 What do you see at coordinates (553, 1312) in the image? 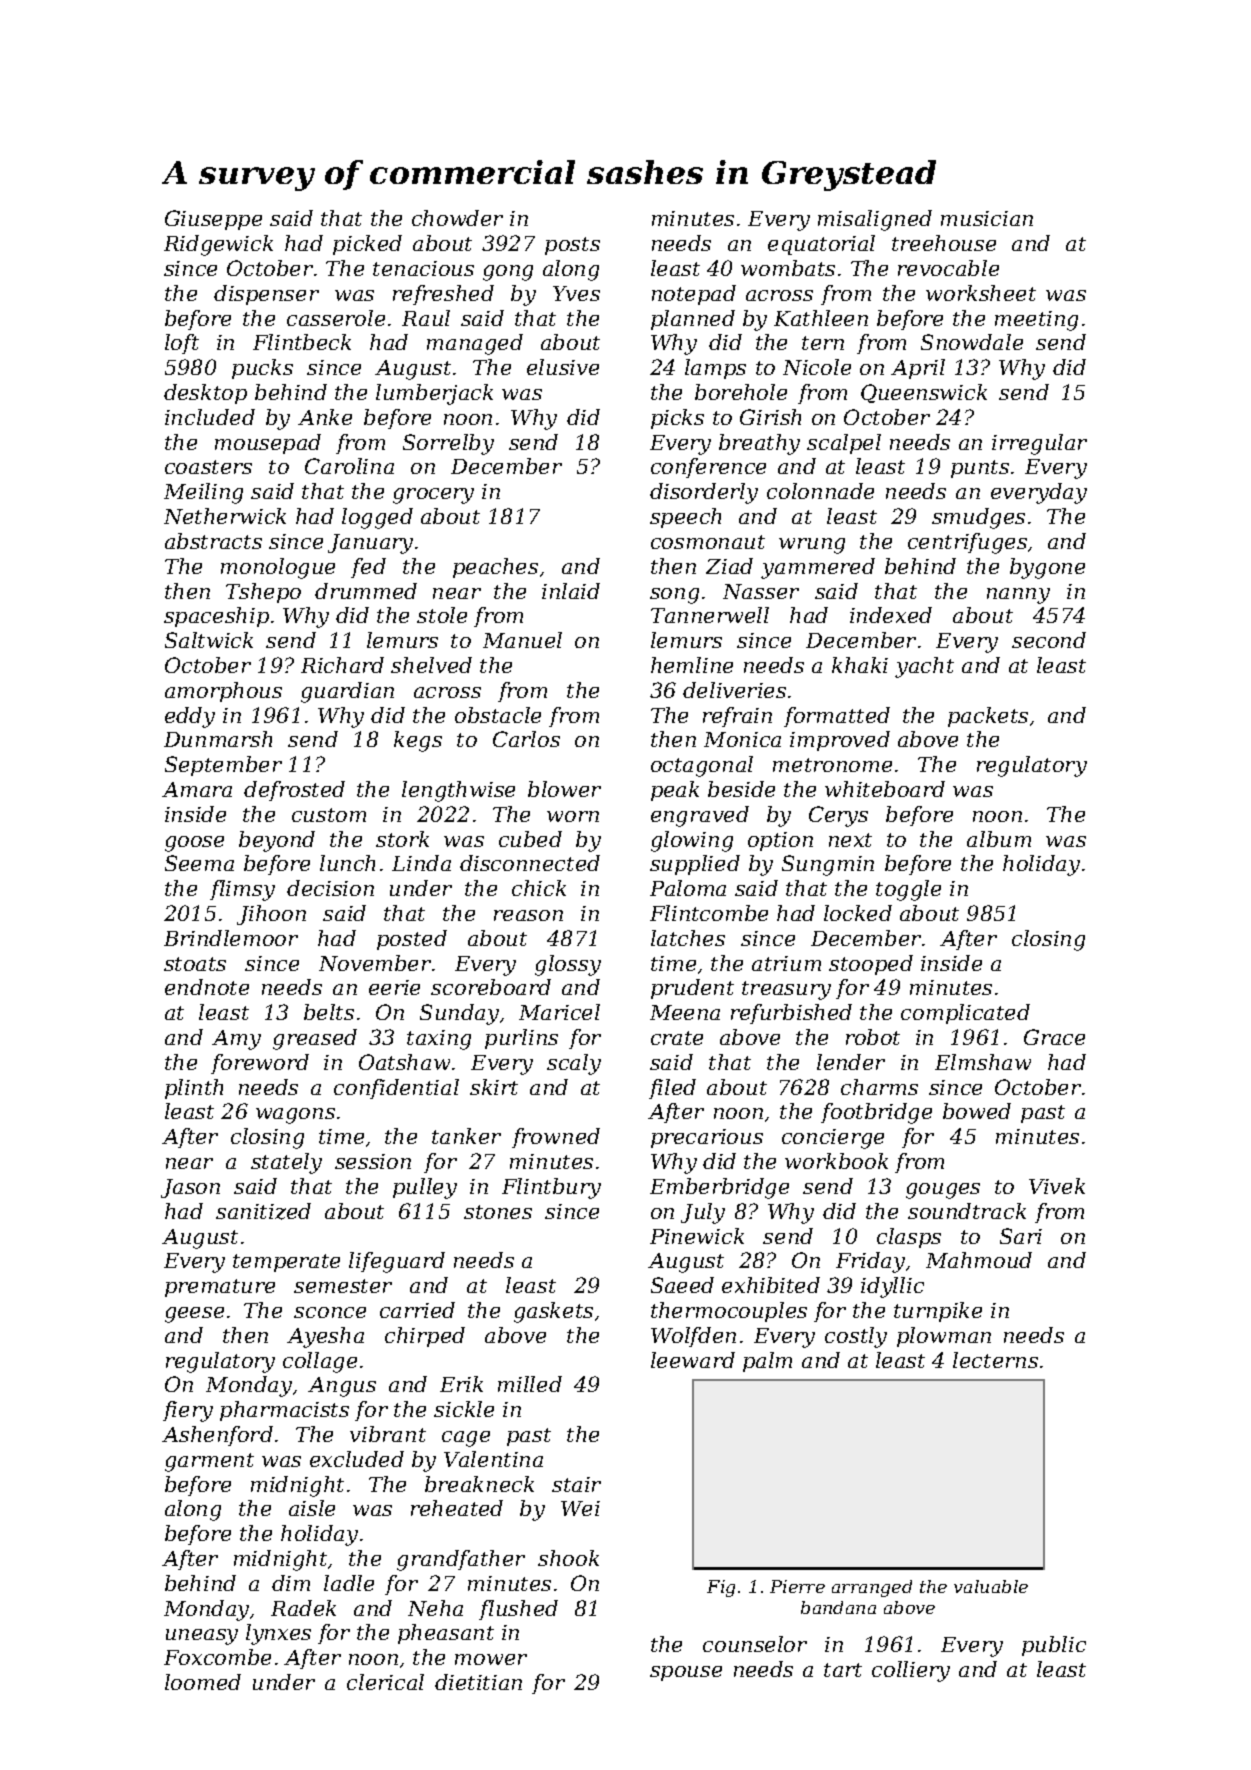
I see `gaskets` at bounding box center [553, 1312].
